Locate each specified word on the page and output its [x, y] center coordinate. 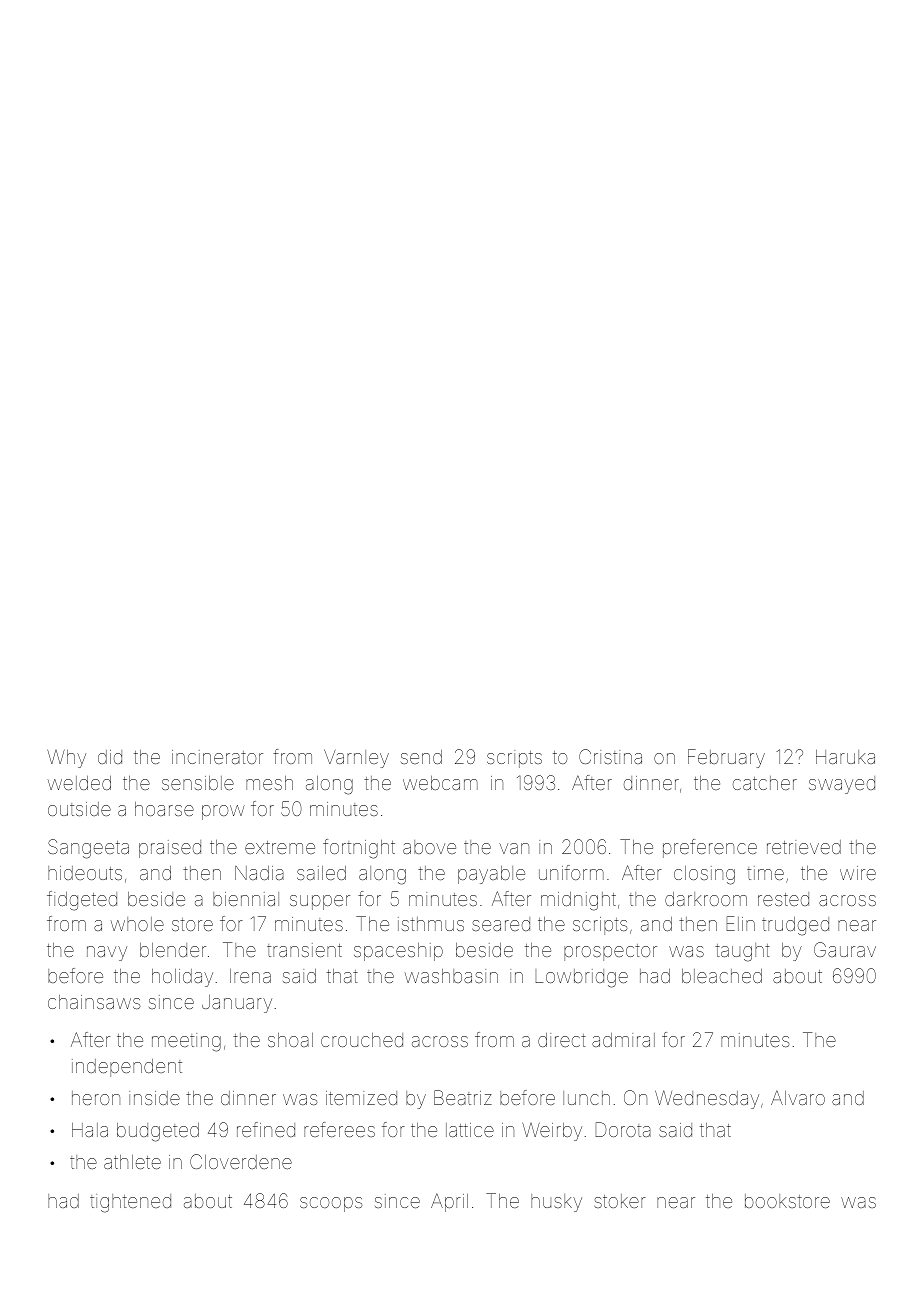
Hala [90, 1130]
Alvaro [798, 1097]
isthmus [431, 924]
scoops [331, 1204]
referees [339, 1129]
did [110, 757]
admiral [623, 1040]
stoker [620, 1201]
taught [742, 952]
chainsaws [94, 1002]
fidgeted [82, 901]
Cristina [610, 756]
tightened [130, 1203]
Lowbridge [581, 978]
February [726, 758]
